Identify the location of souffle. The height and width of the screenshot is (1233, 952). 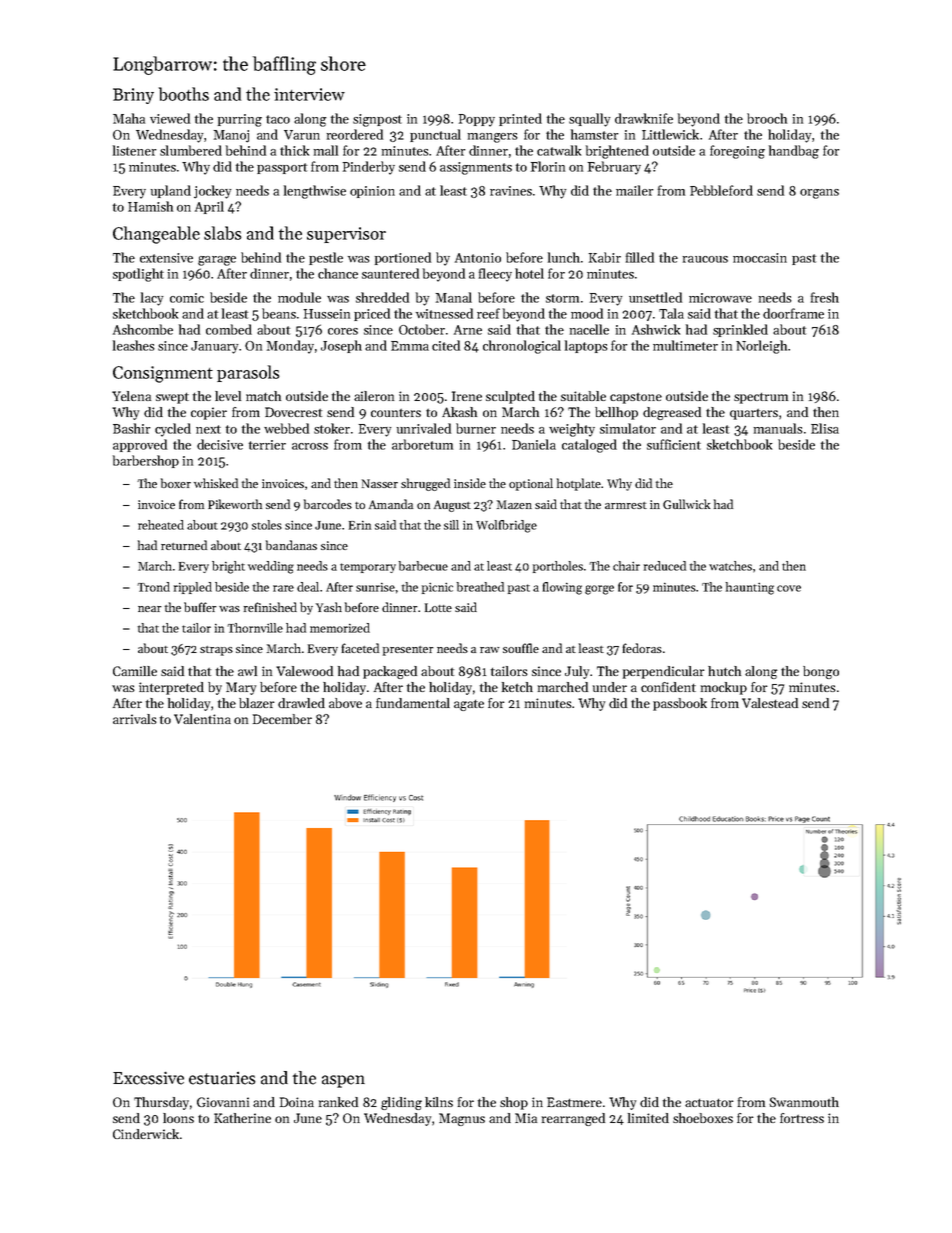
(521, 648).
